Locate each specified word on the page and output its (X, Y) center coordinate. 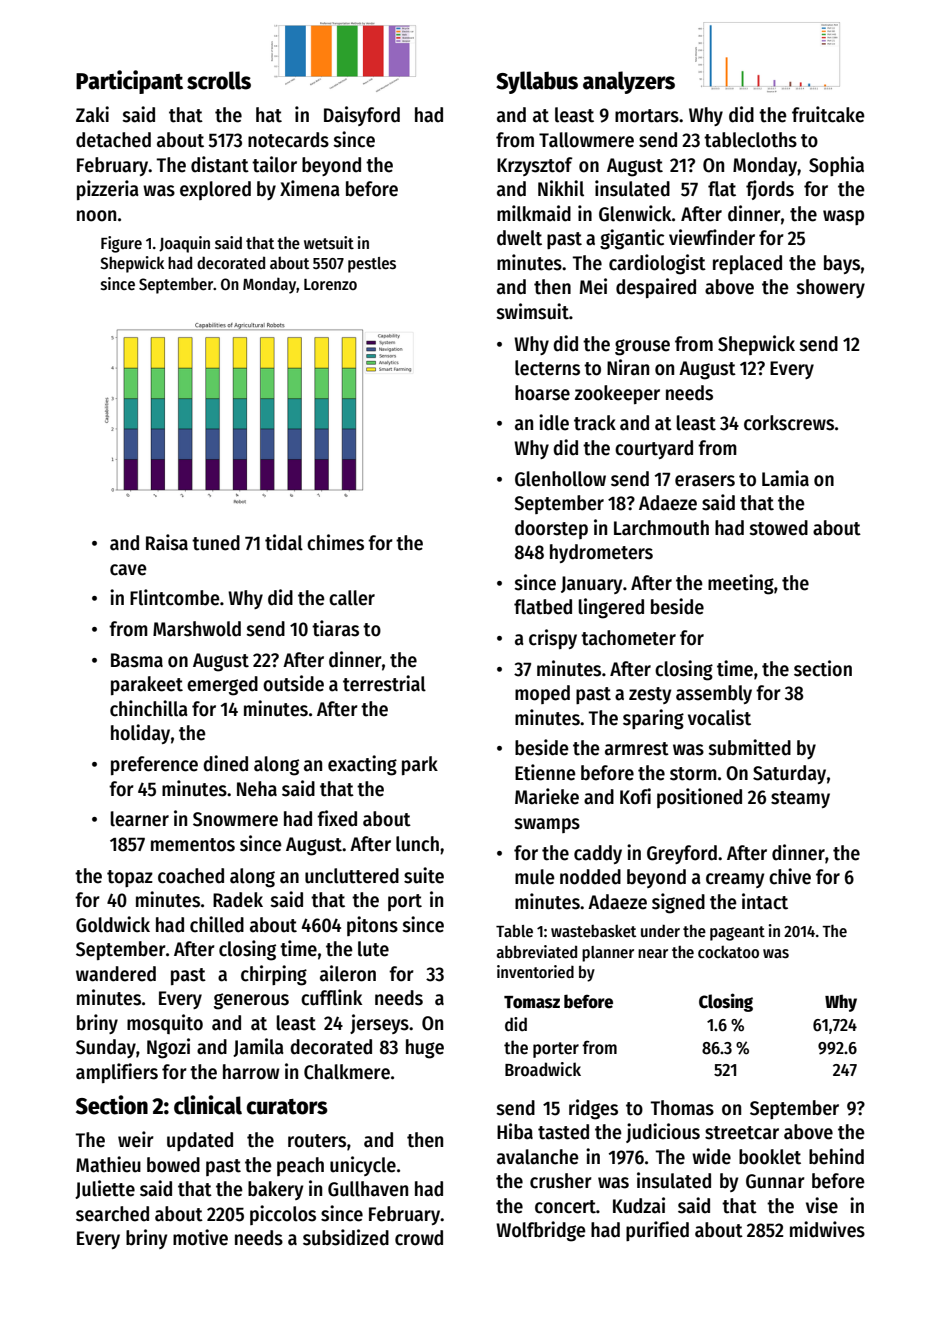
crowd (419, 1238)
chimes (335, 542)
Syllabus (537, 82)
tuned (216, 543)
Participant (129, 82)
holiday (140, 734)
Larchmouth (661, 528)
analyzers (629, 82)
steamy (800, 799)
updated (200, 1141)
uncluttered (352, 876)
